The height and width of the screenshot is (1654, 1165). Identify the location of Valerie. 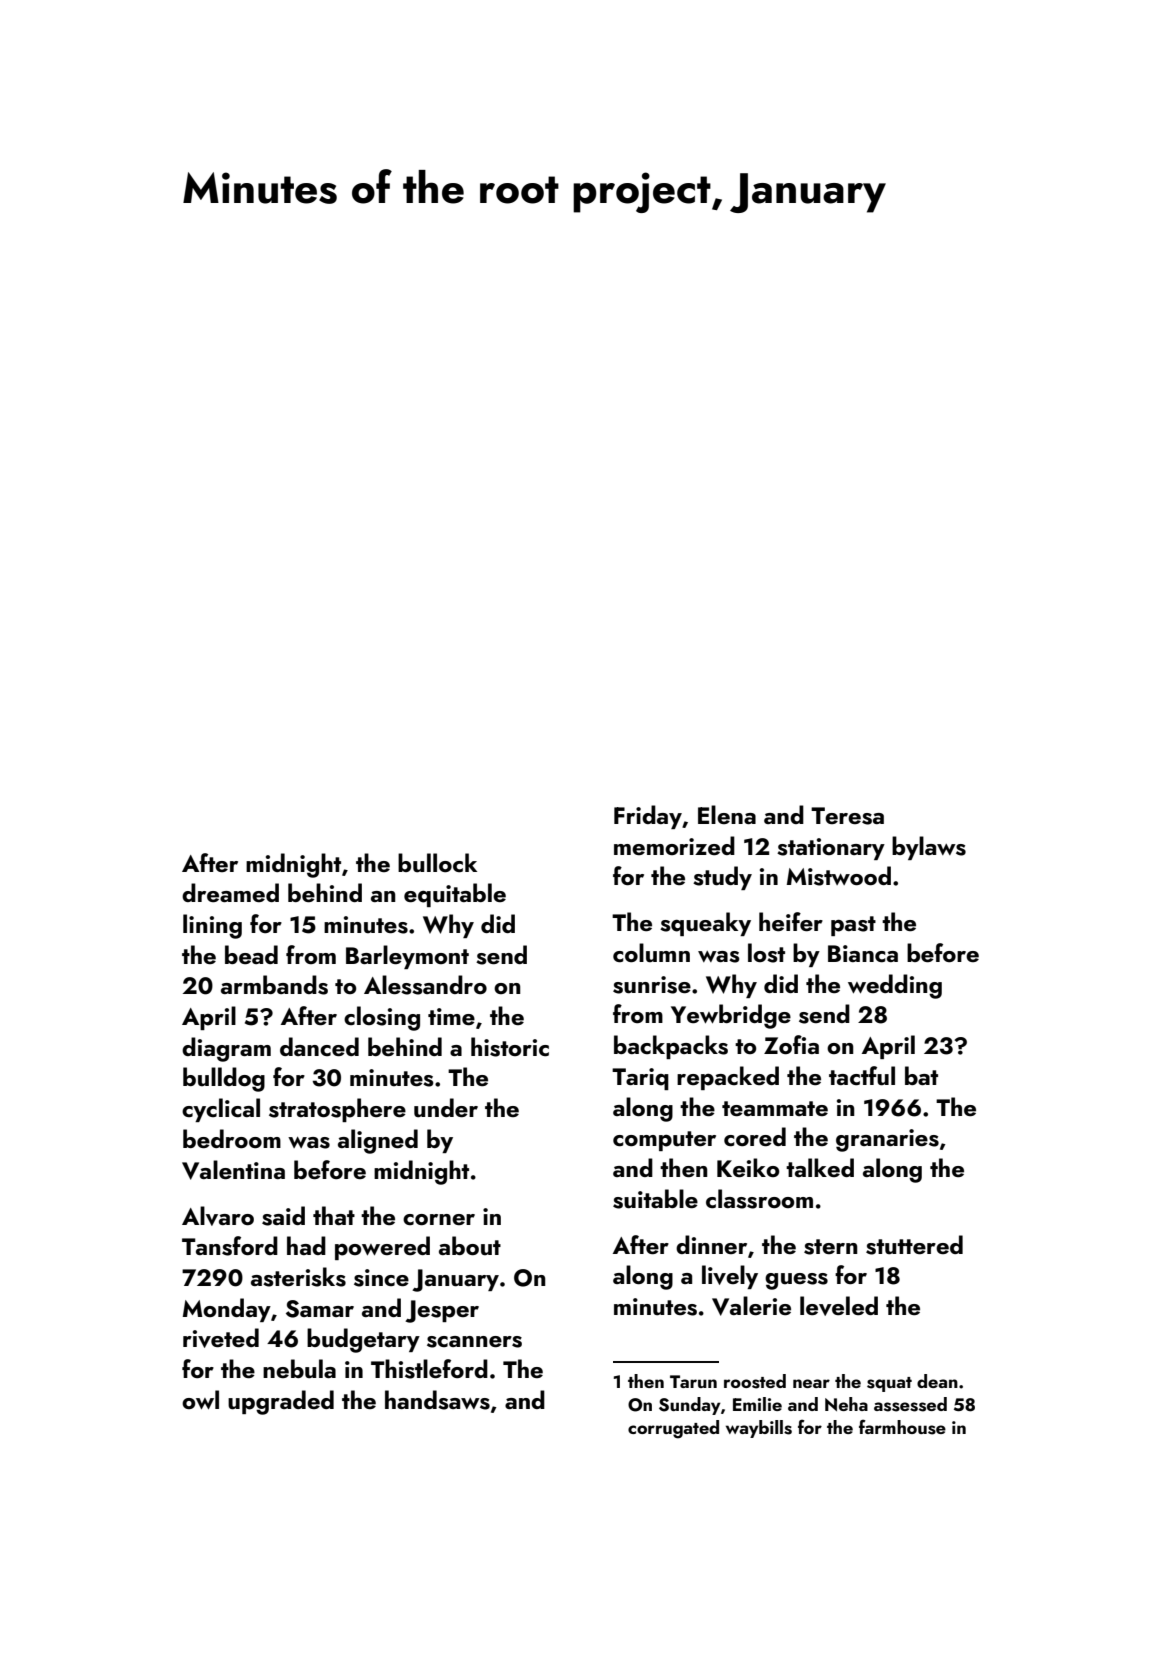
(751, 1306).
